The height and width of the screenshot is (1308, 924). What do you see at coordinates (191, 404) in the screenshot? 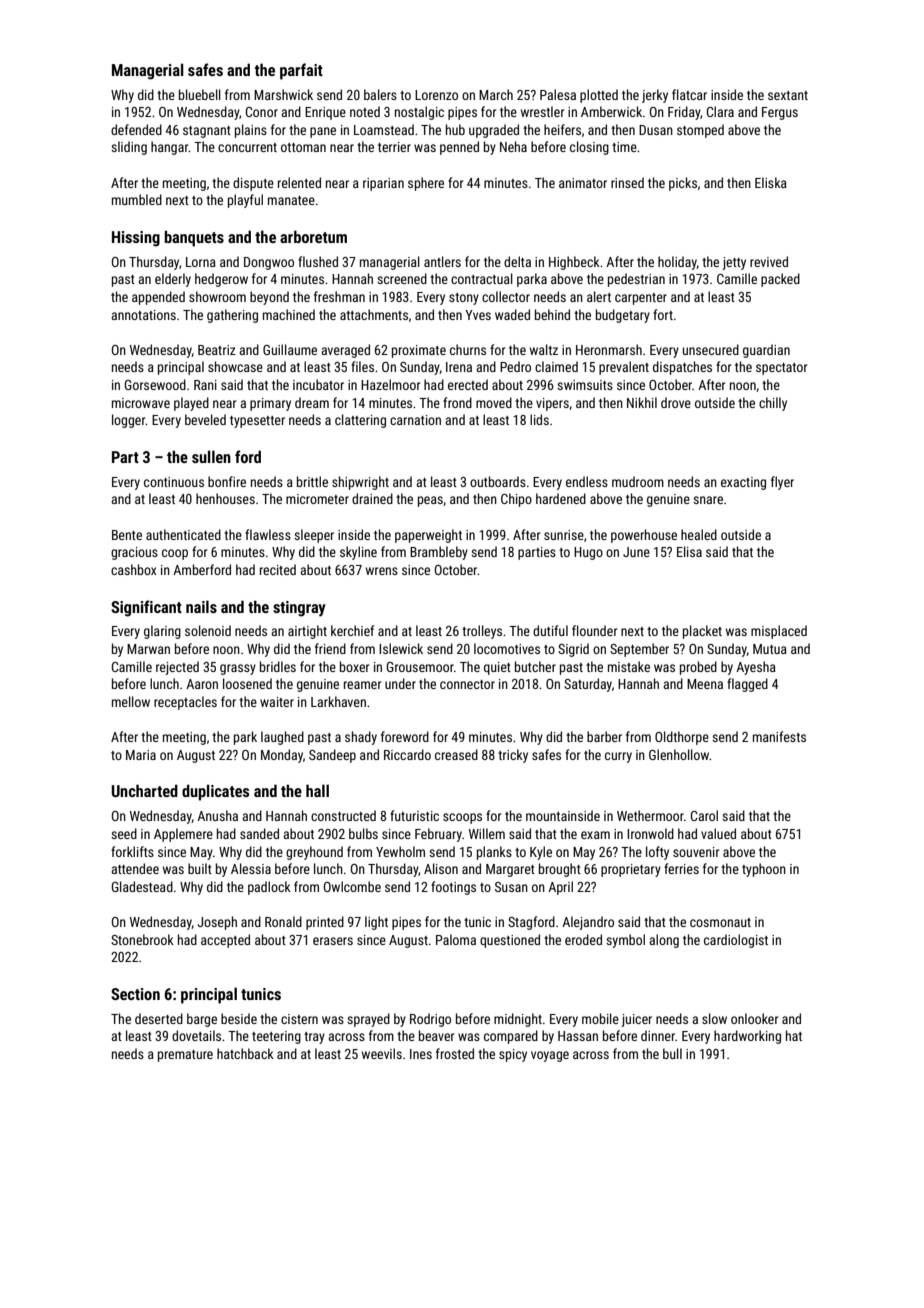
I see `played` at bounding box center [191, 404].
